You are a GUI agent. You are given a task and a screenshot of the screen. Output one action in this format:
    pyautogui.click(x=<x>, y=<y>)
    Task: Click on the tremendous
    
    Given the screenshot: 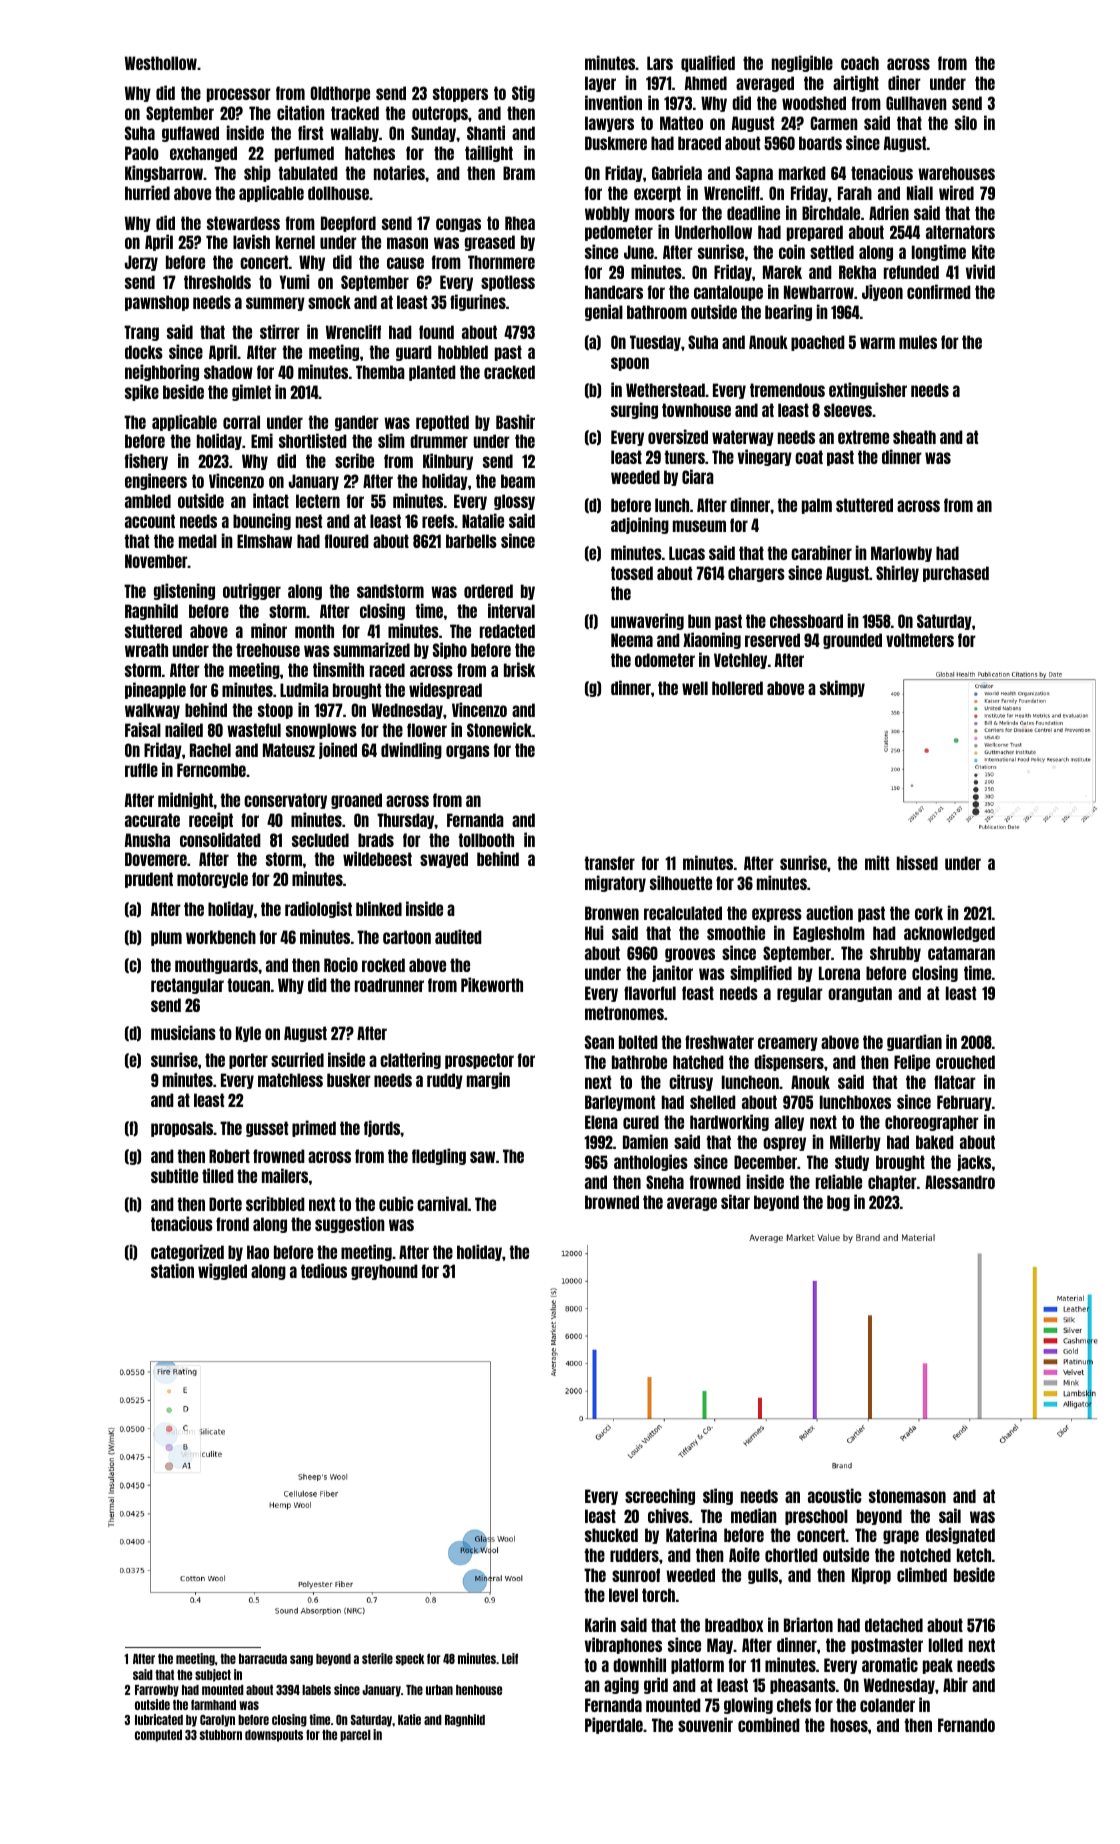 What is the action you would take?
    pyautogui.click(x=787, y=390)
